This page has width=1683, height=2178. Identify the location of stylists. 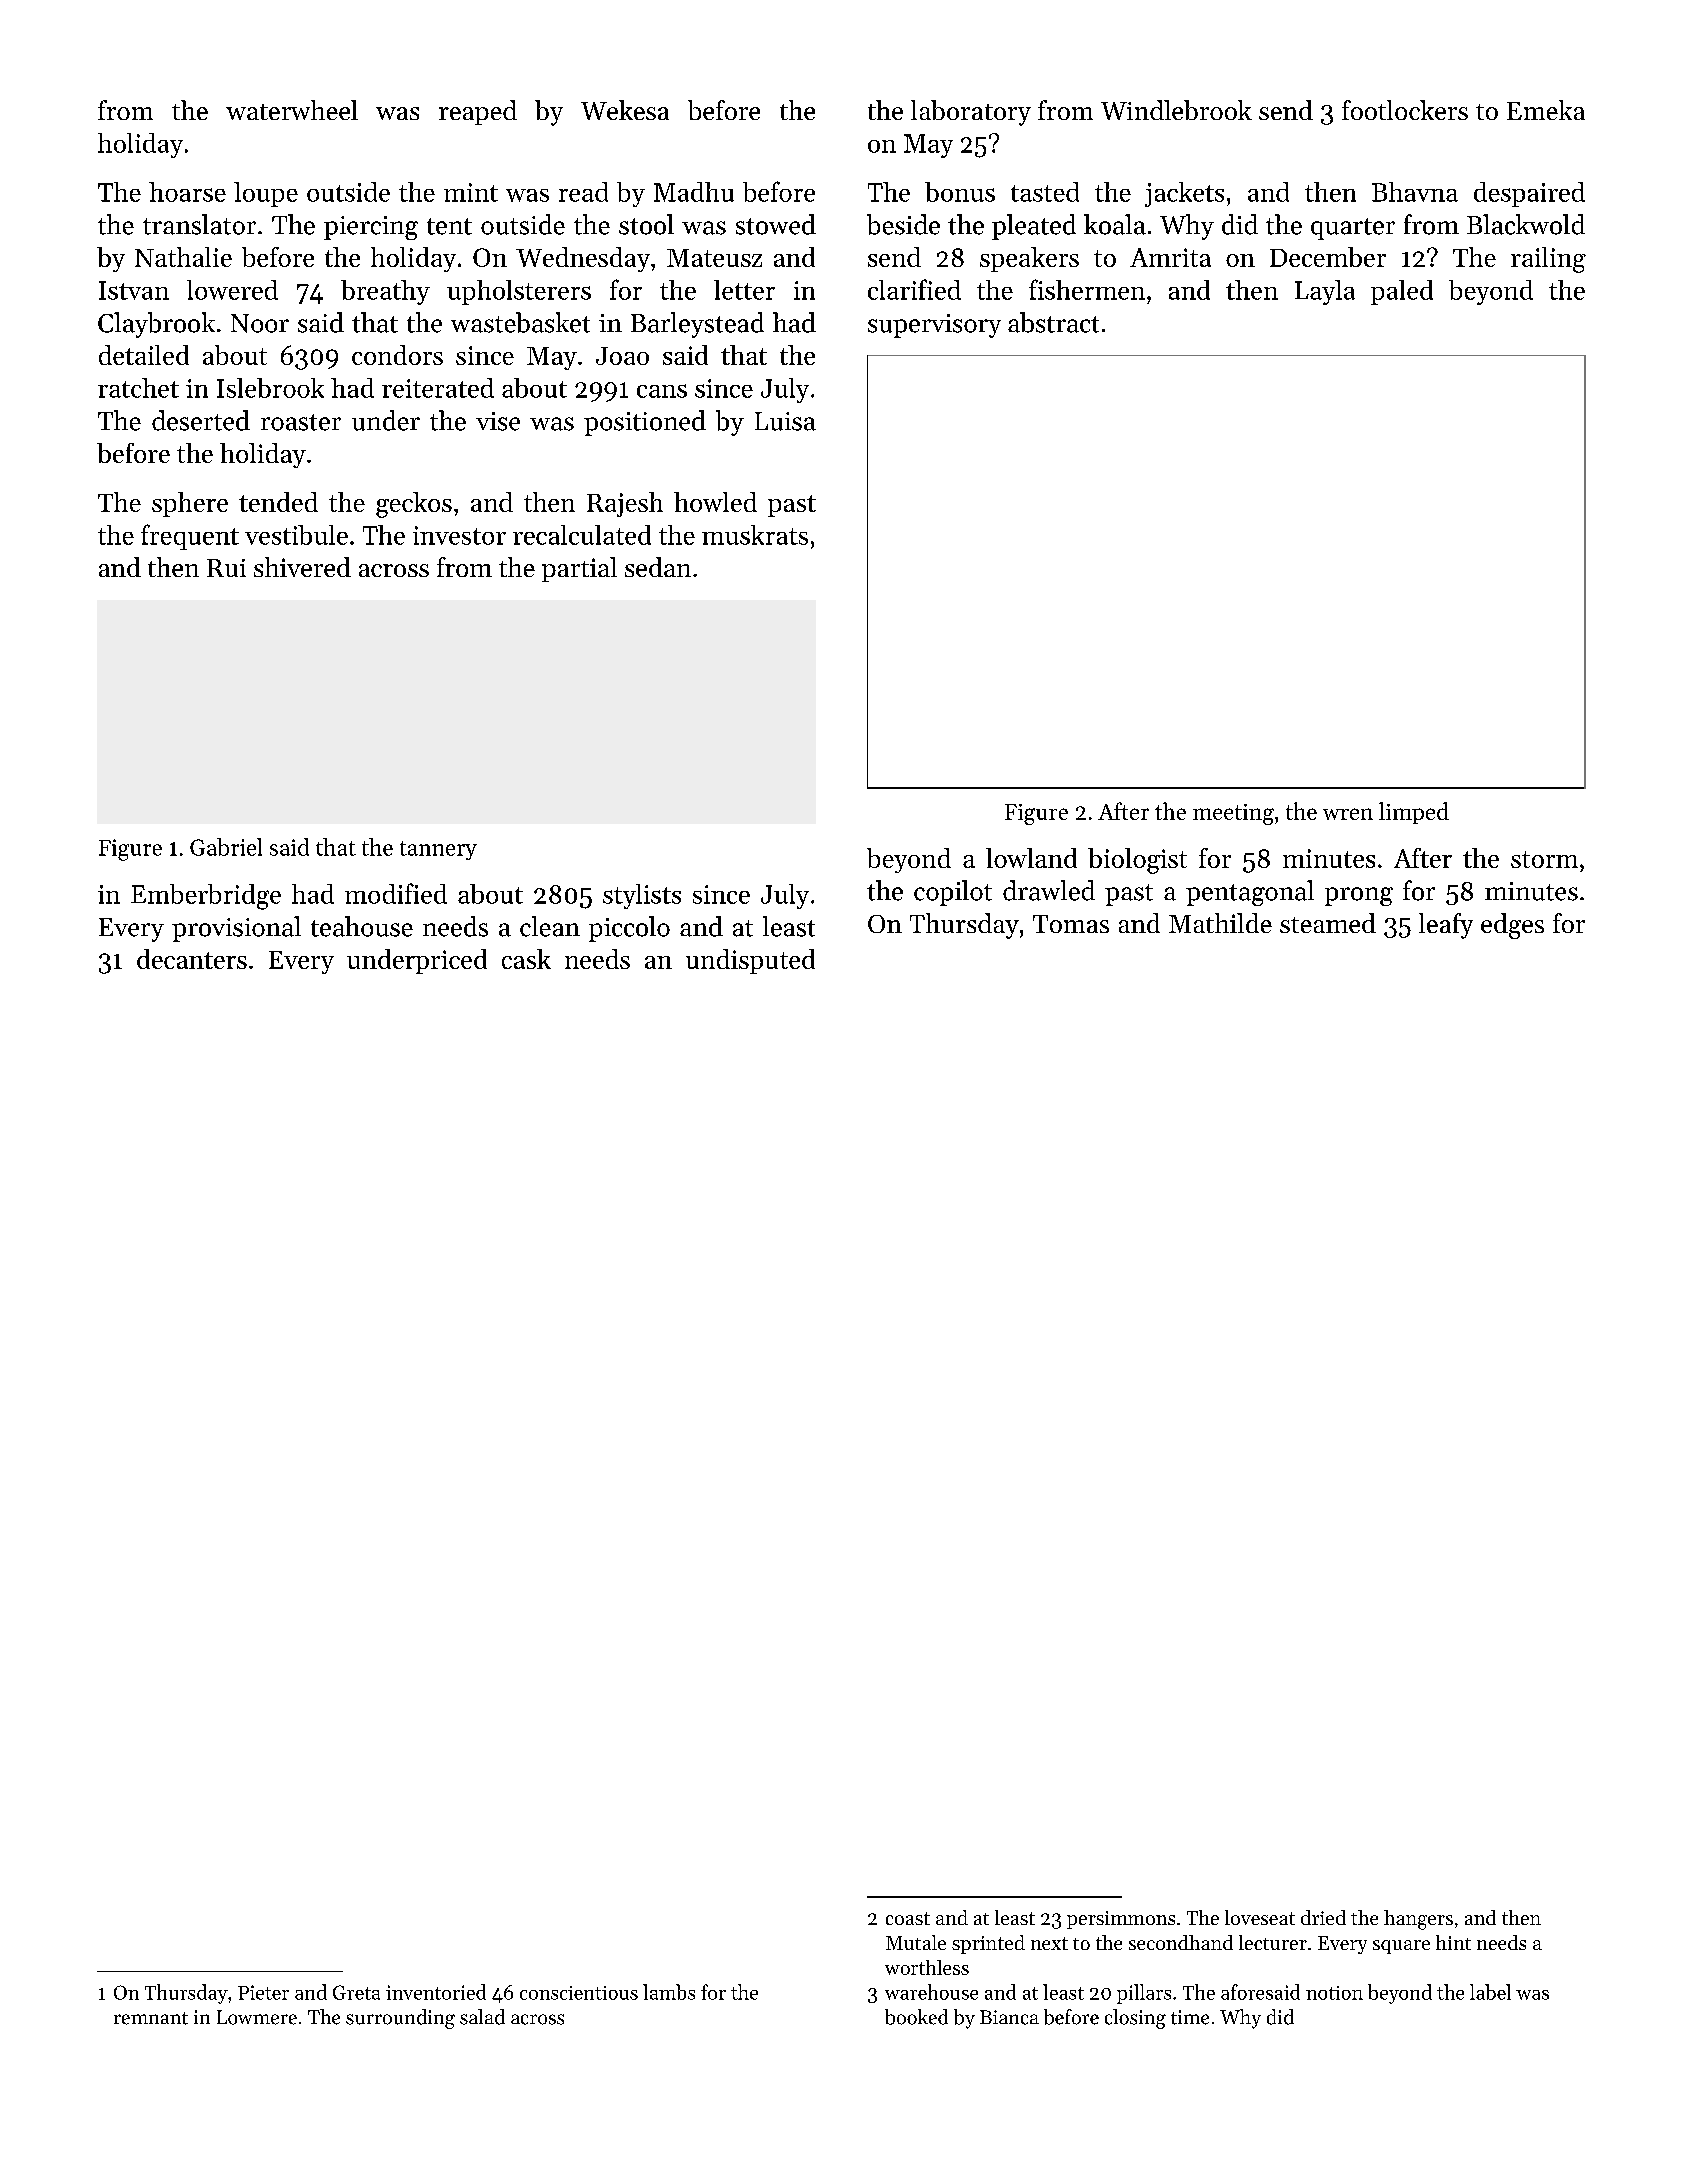
(642, 896).
